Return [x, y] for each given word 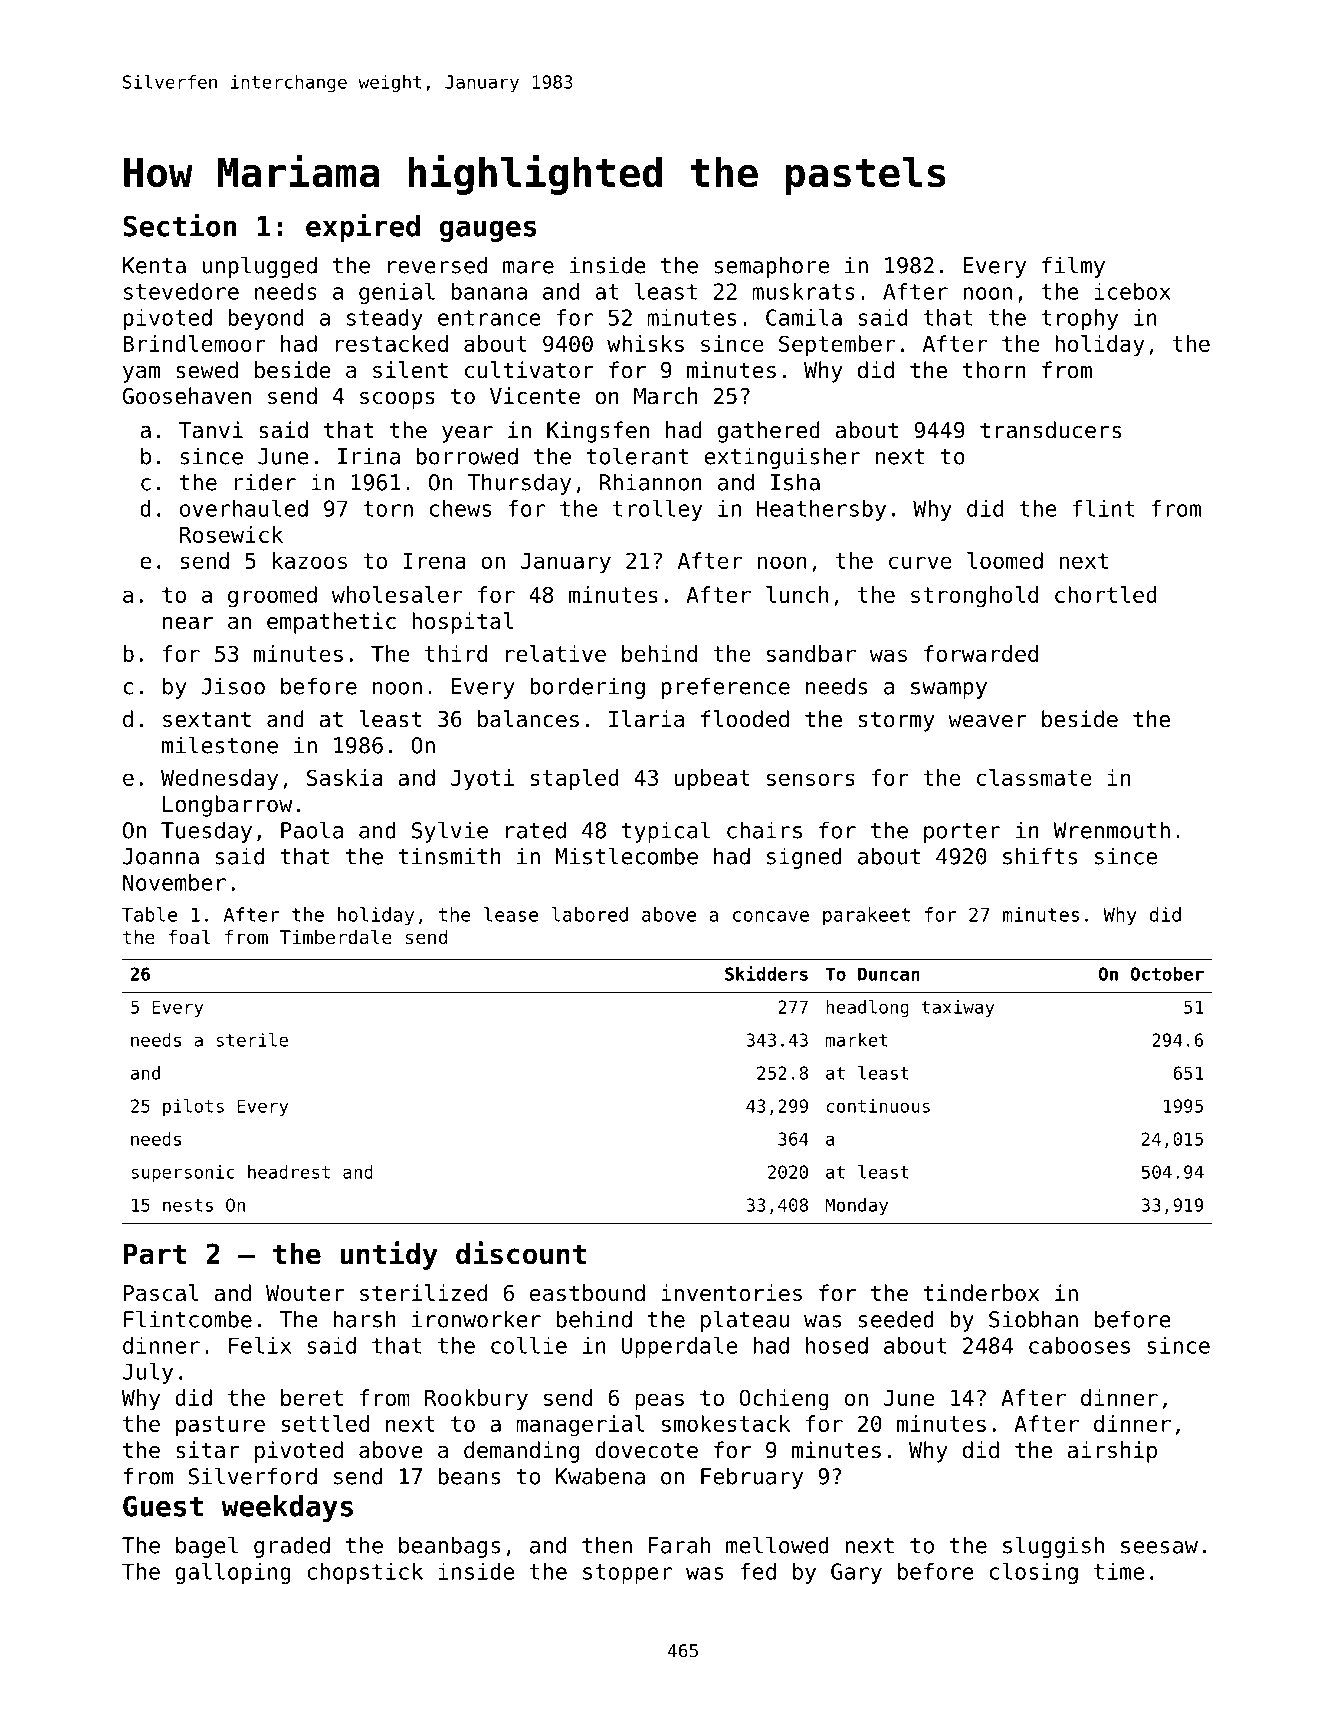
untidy [389, 1255]
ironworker [476, 1319]
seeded [896, 1319]
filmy [1073, 267]
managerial [580, 1426]
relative [556, 653]
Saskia [345, 777]
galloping [233, 1573]
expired [363, 227]
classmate [1034, 777]
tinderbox [981, 1293]
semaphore [771, 267]
